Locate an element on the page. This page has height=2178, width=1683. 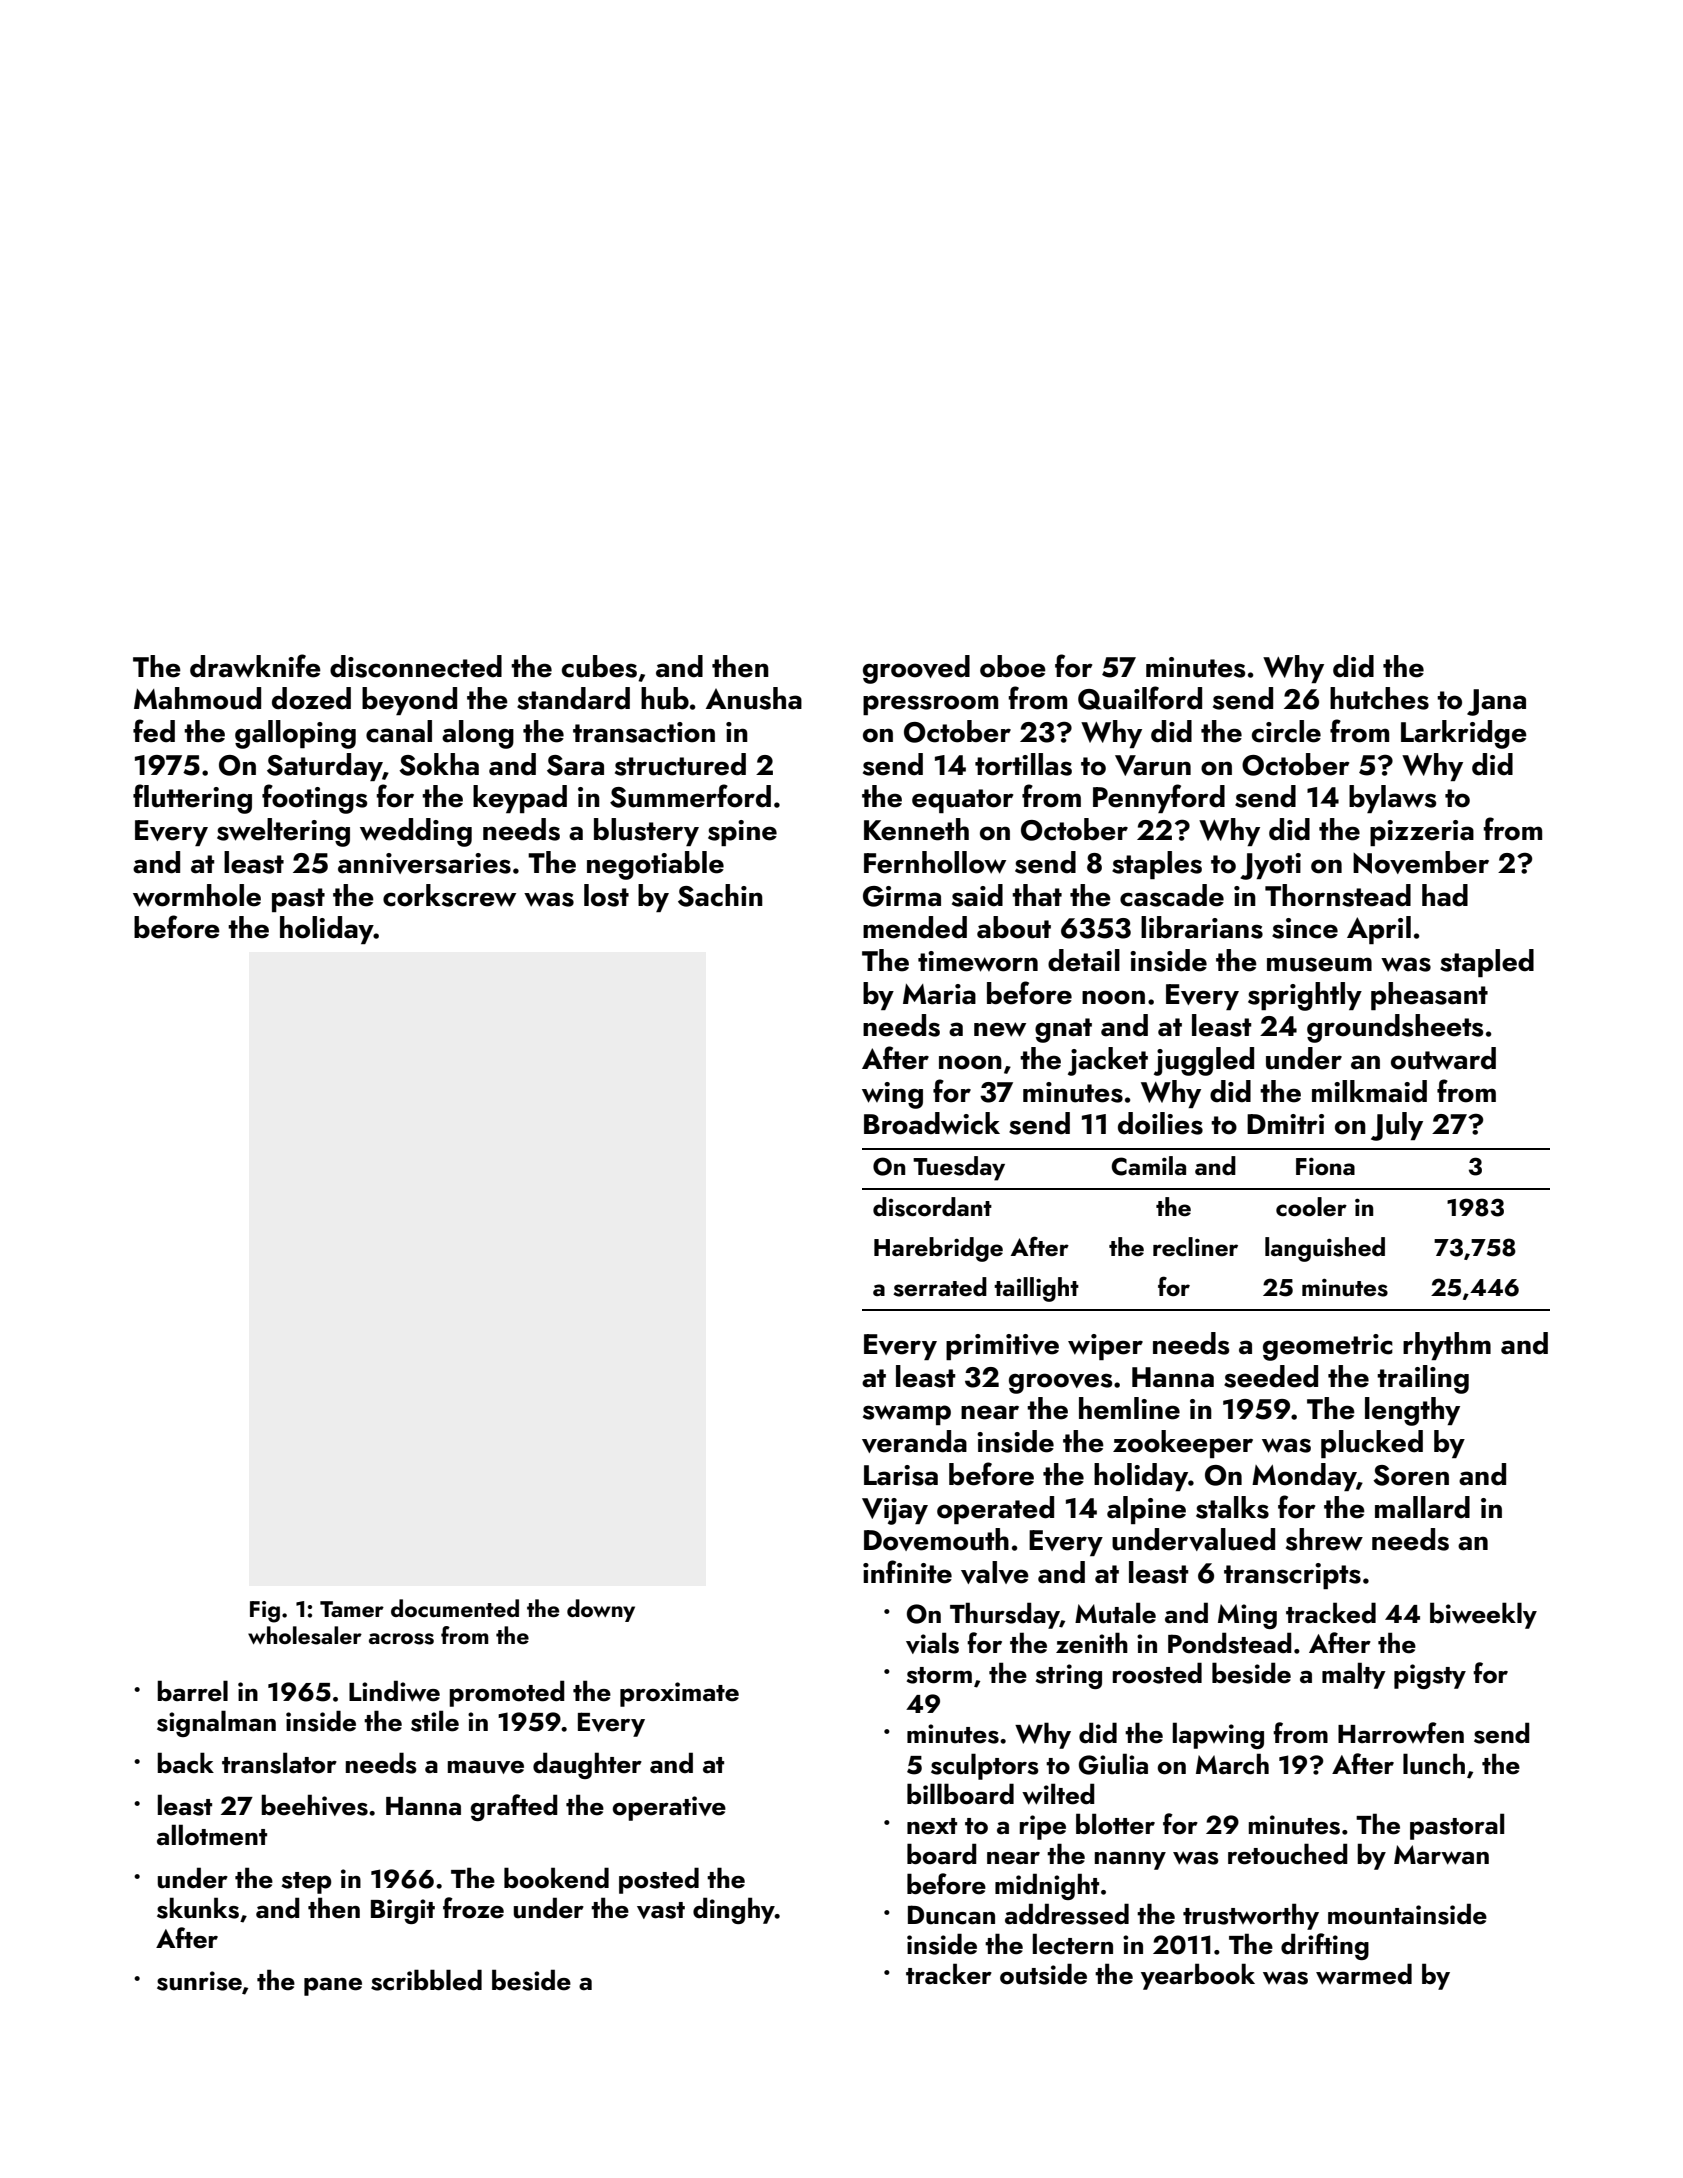
Anusha is located at coordinates (754, 698).
